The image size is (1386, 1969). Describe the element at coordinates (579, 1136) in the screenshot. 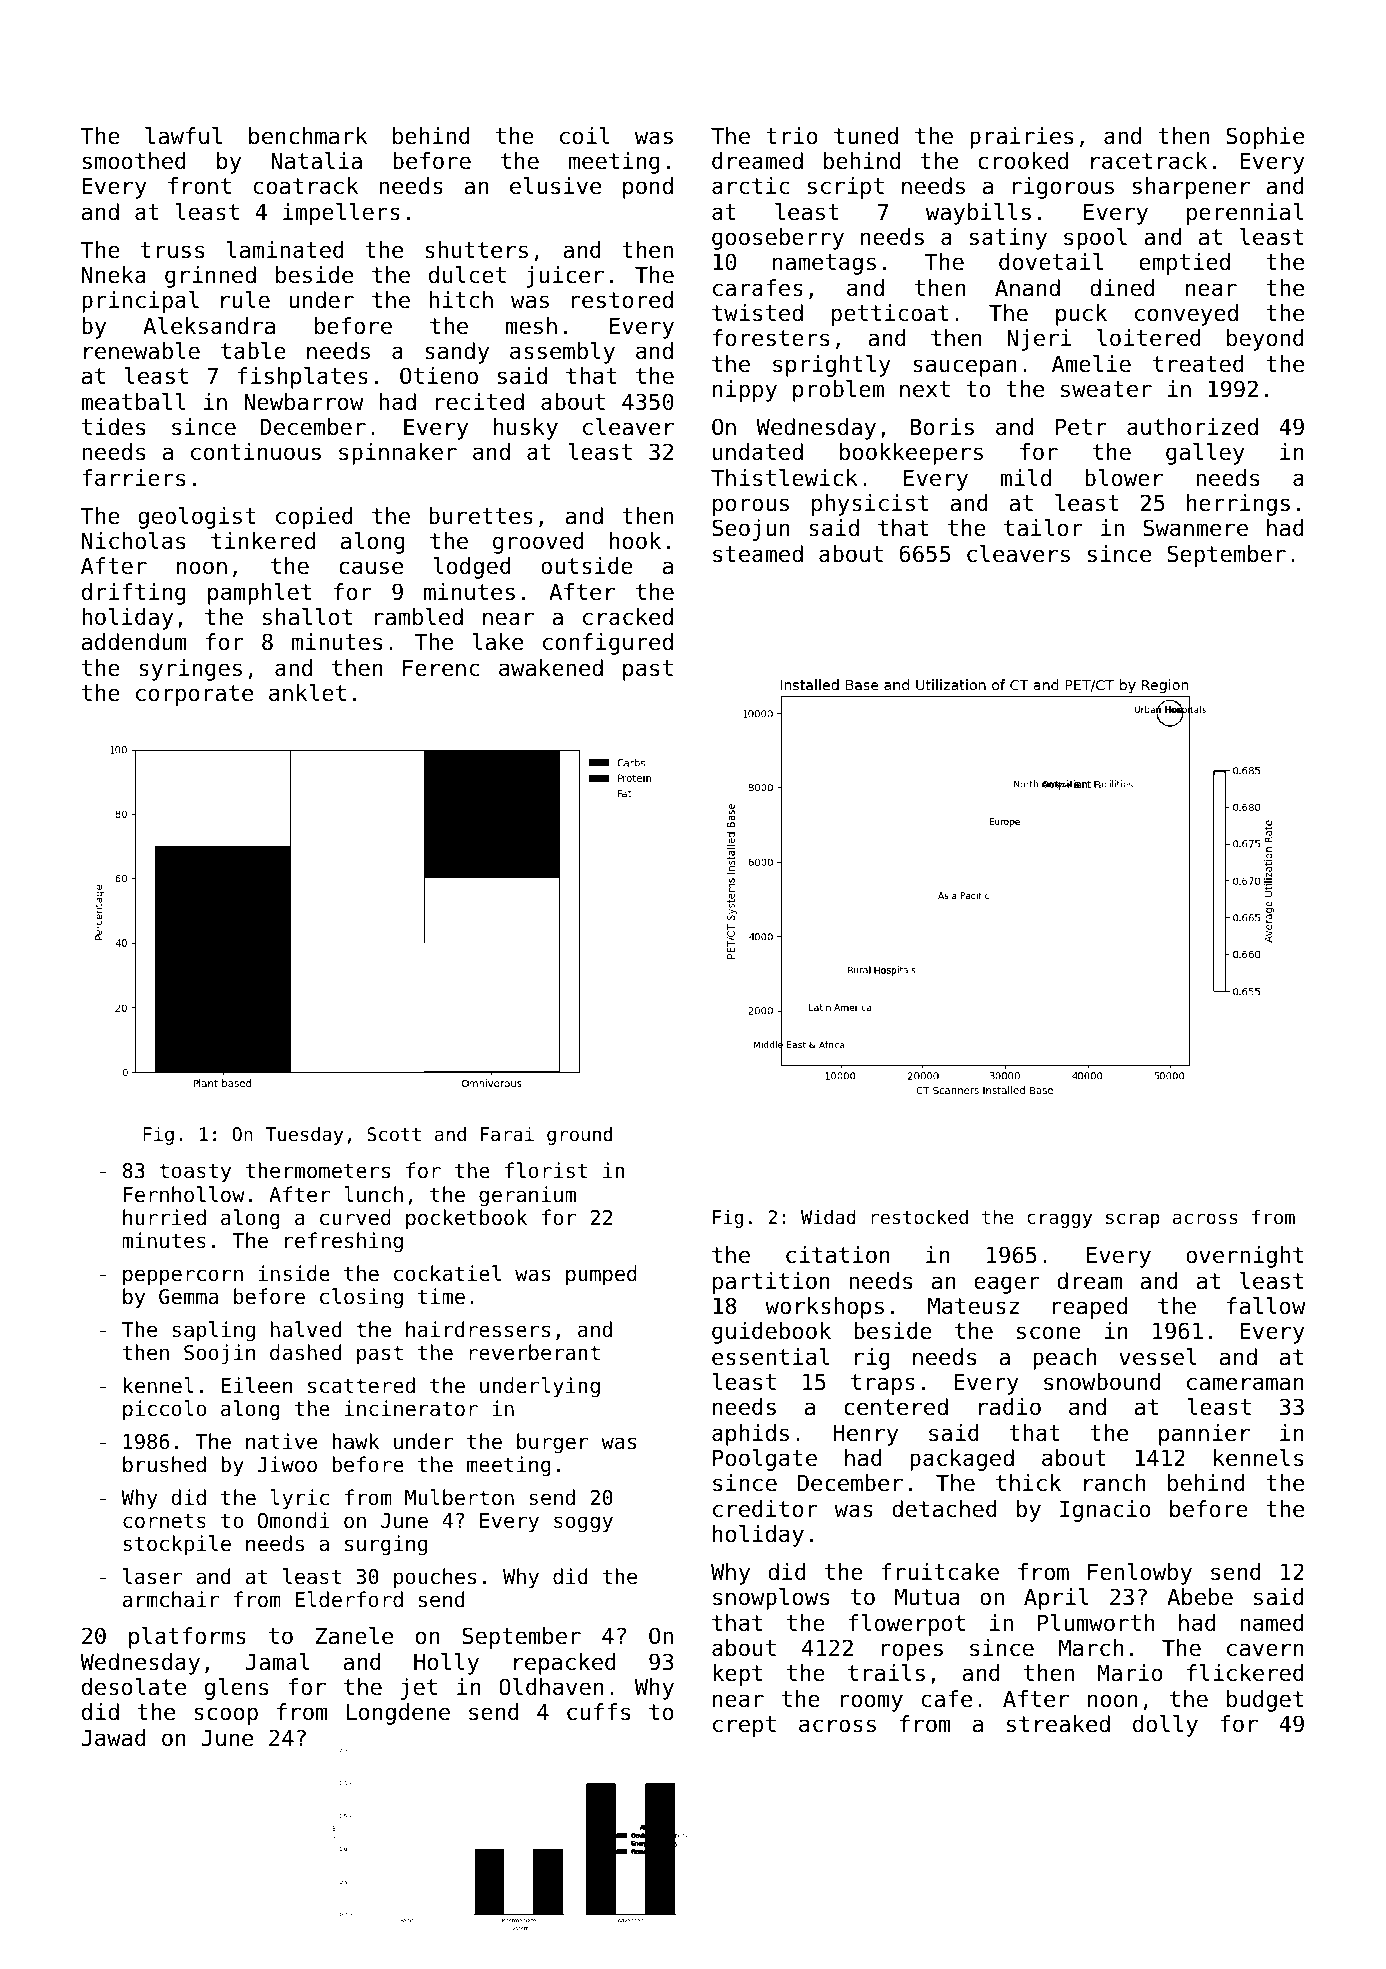

I see `ground` at that location.
